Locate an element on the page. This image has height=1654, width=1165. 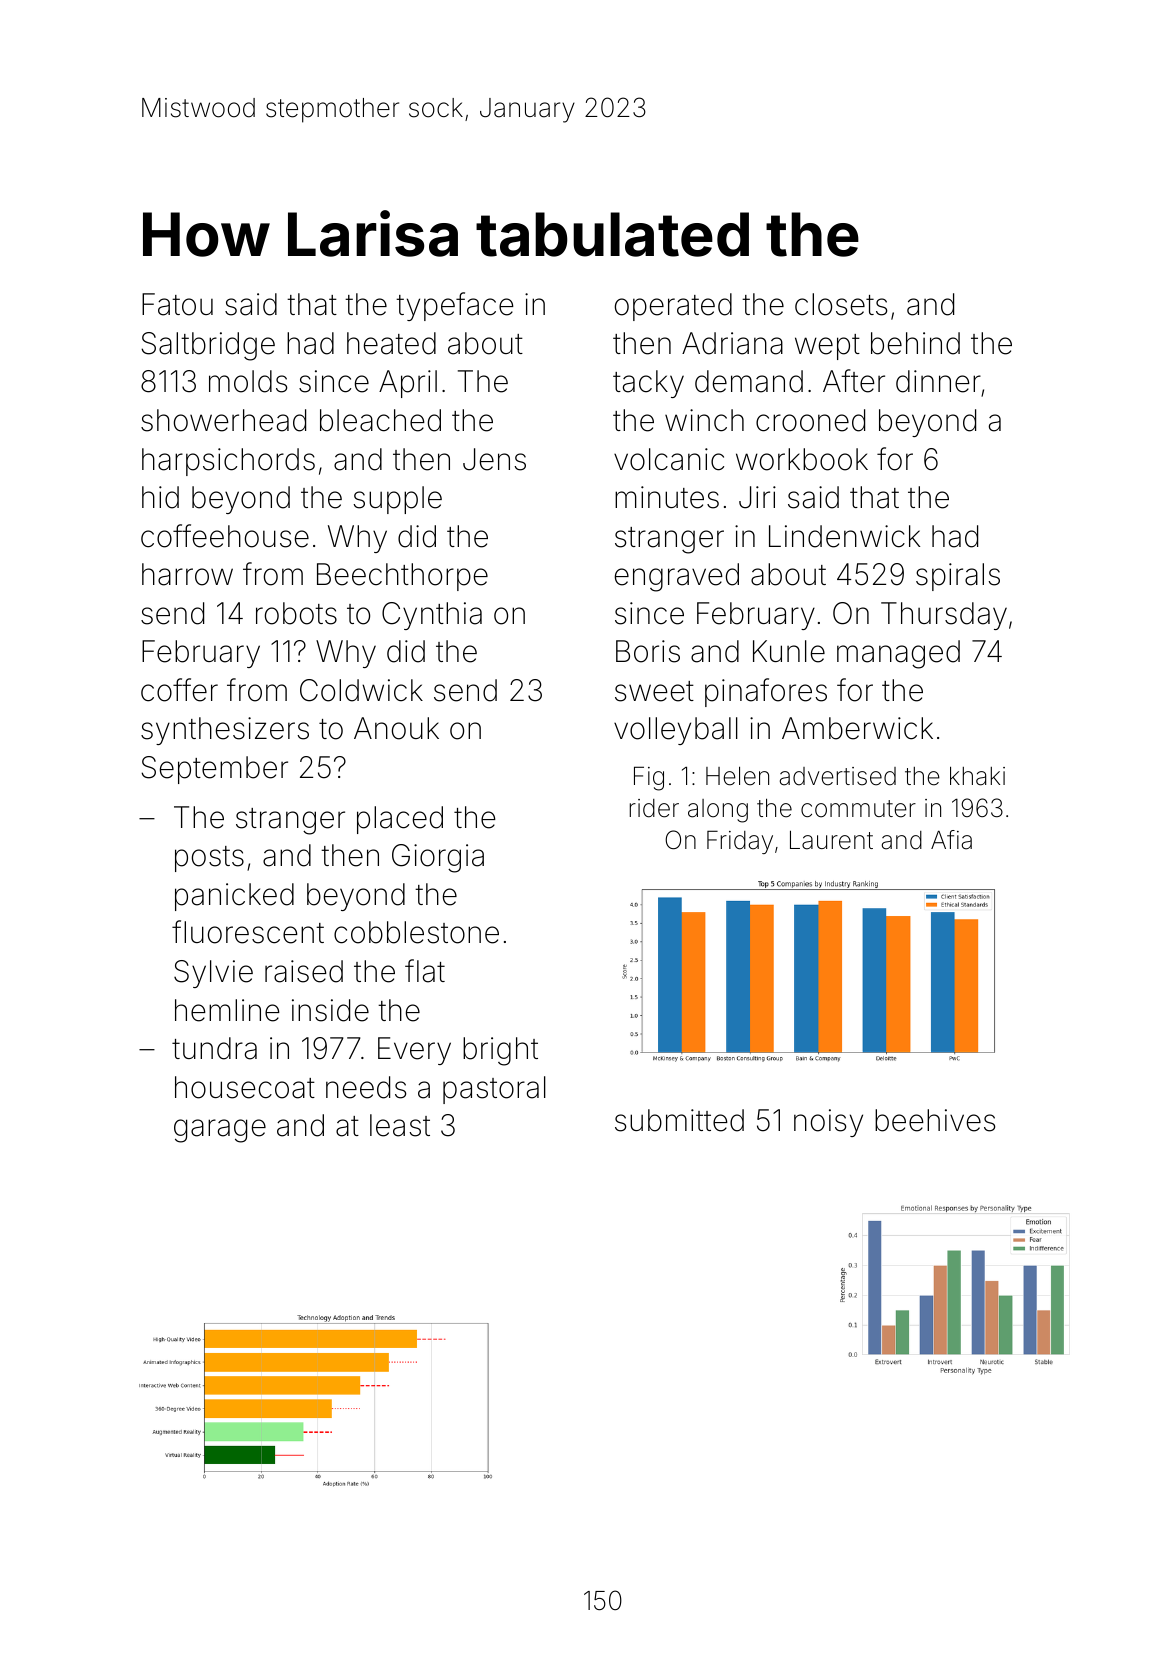
volleyball is located at coordinates (676, 731).
